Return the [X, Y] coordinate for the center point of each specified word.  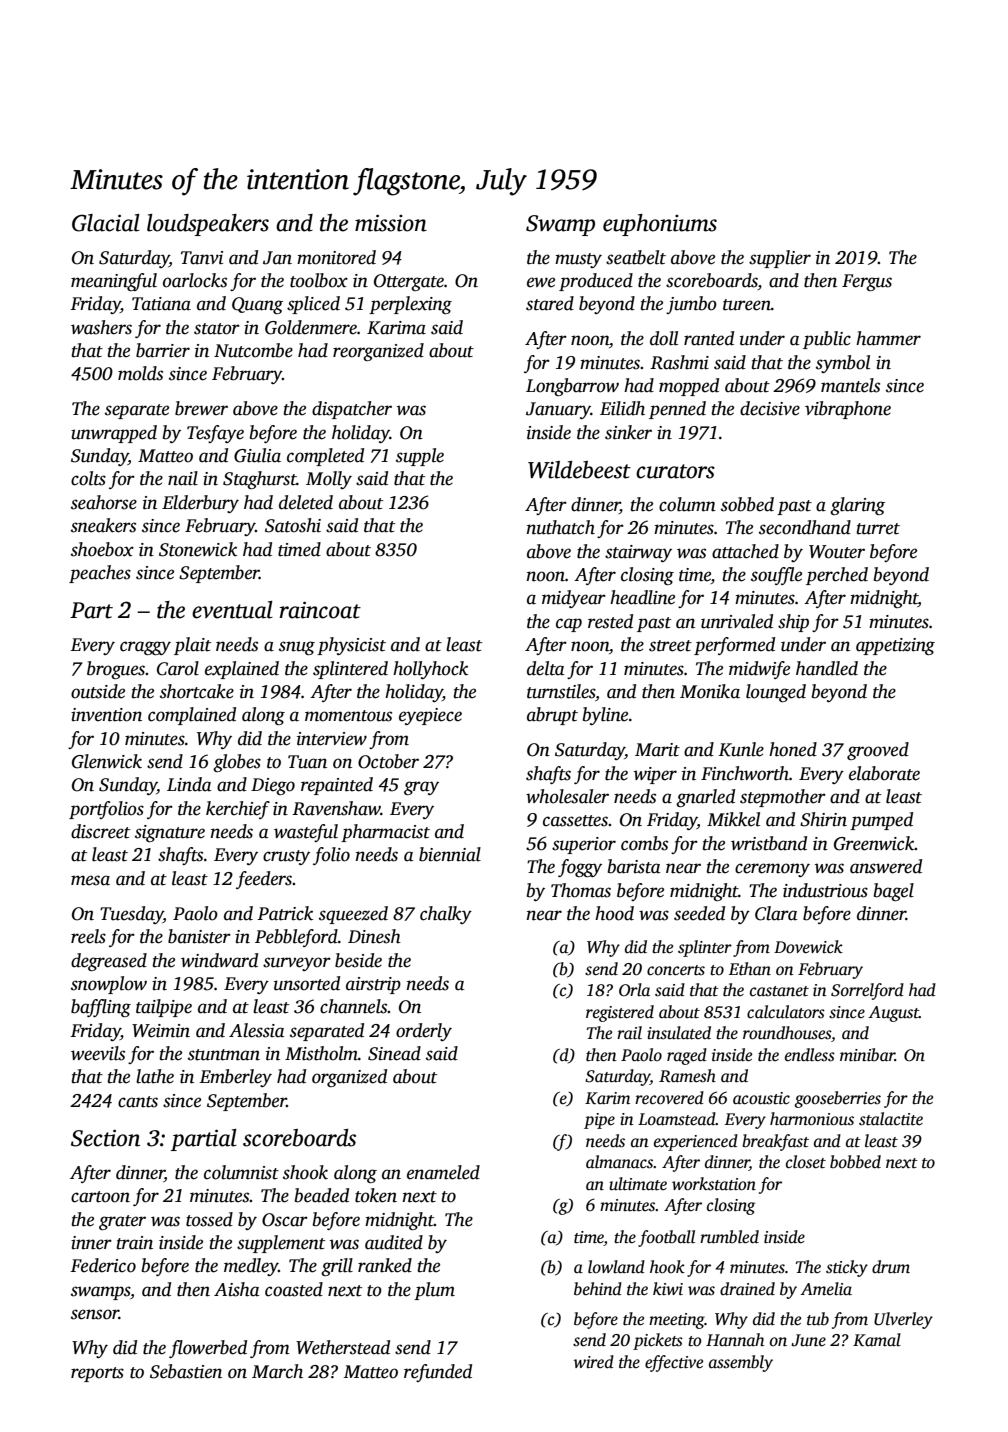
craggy [145, 648]
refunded [438, 1373]
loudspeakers [208, 225]
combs [644, 843]
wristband [769, 843]
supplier [780, 259]
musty [578, 260]
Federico [103, 1265]
